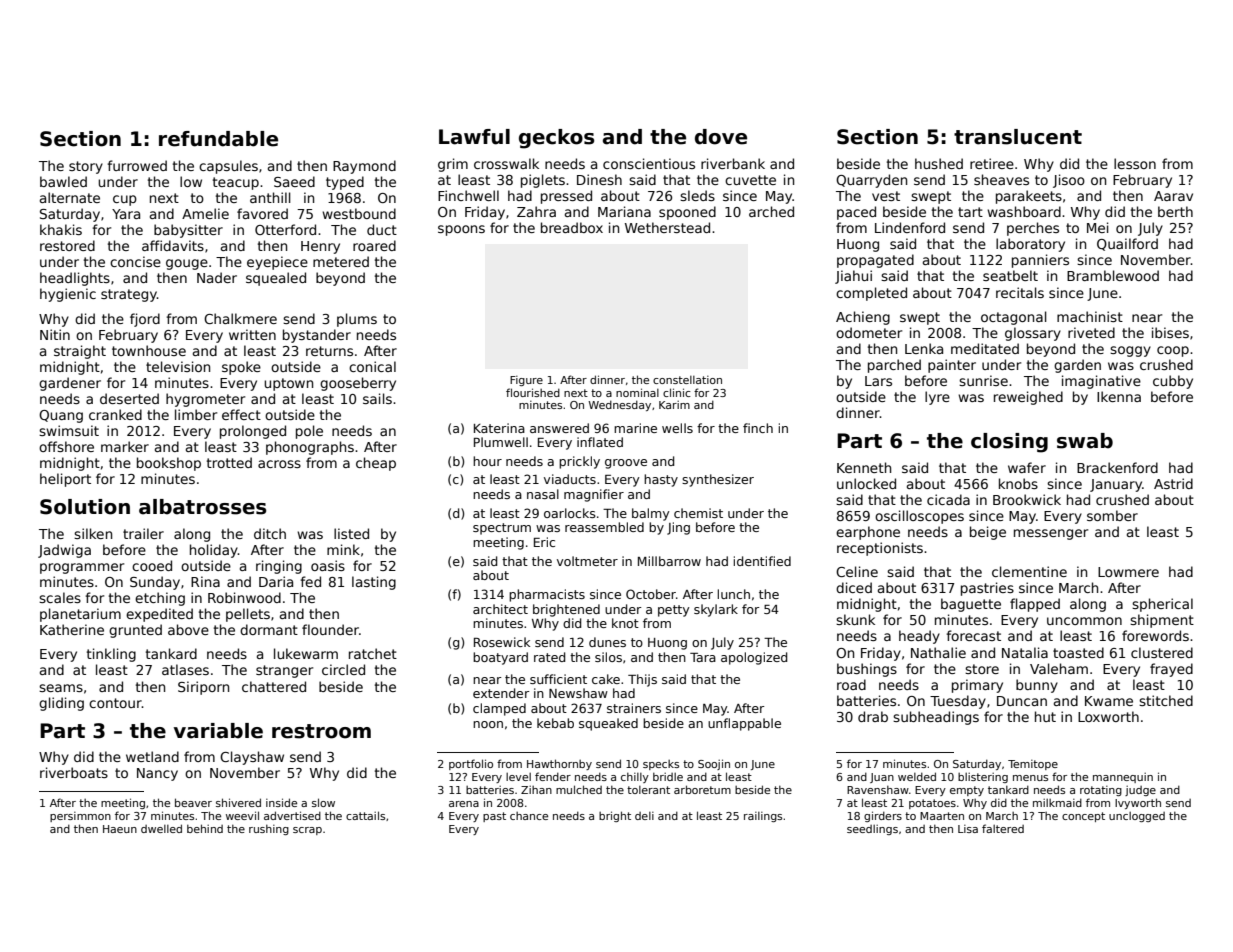 The height and width of the screenshot is (952, 1233). I want to click on bunny, so click(1037, 686).
